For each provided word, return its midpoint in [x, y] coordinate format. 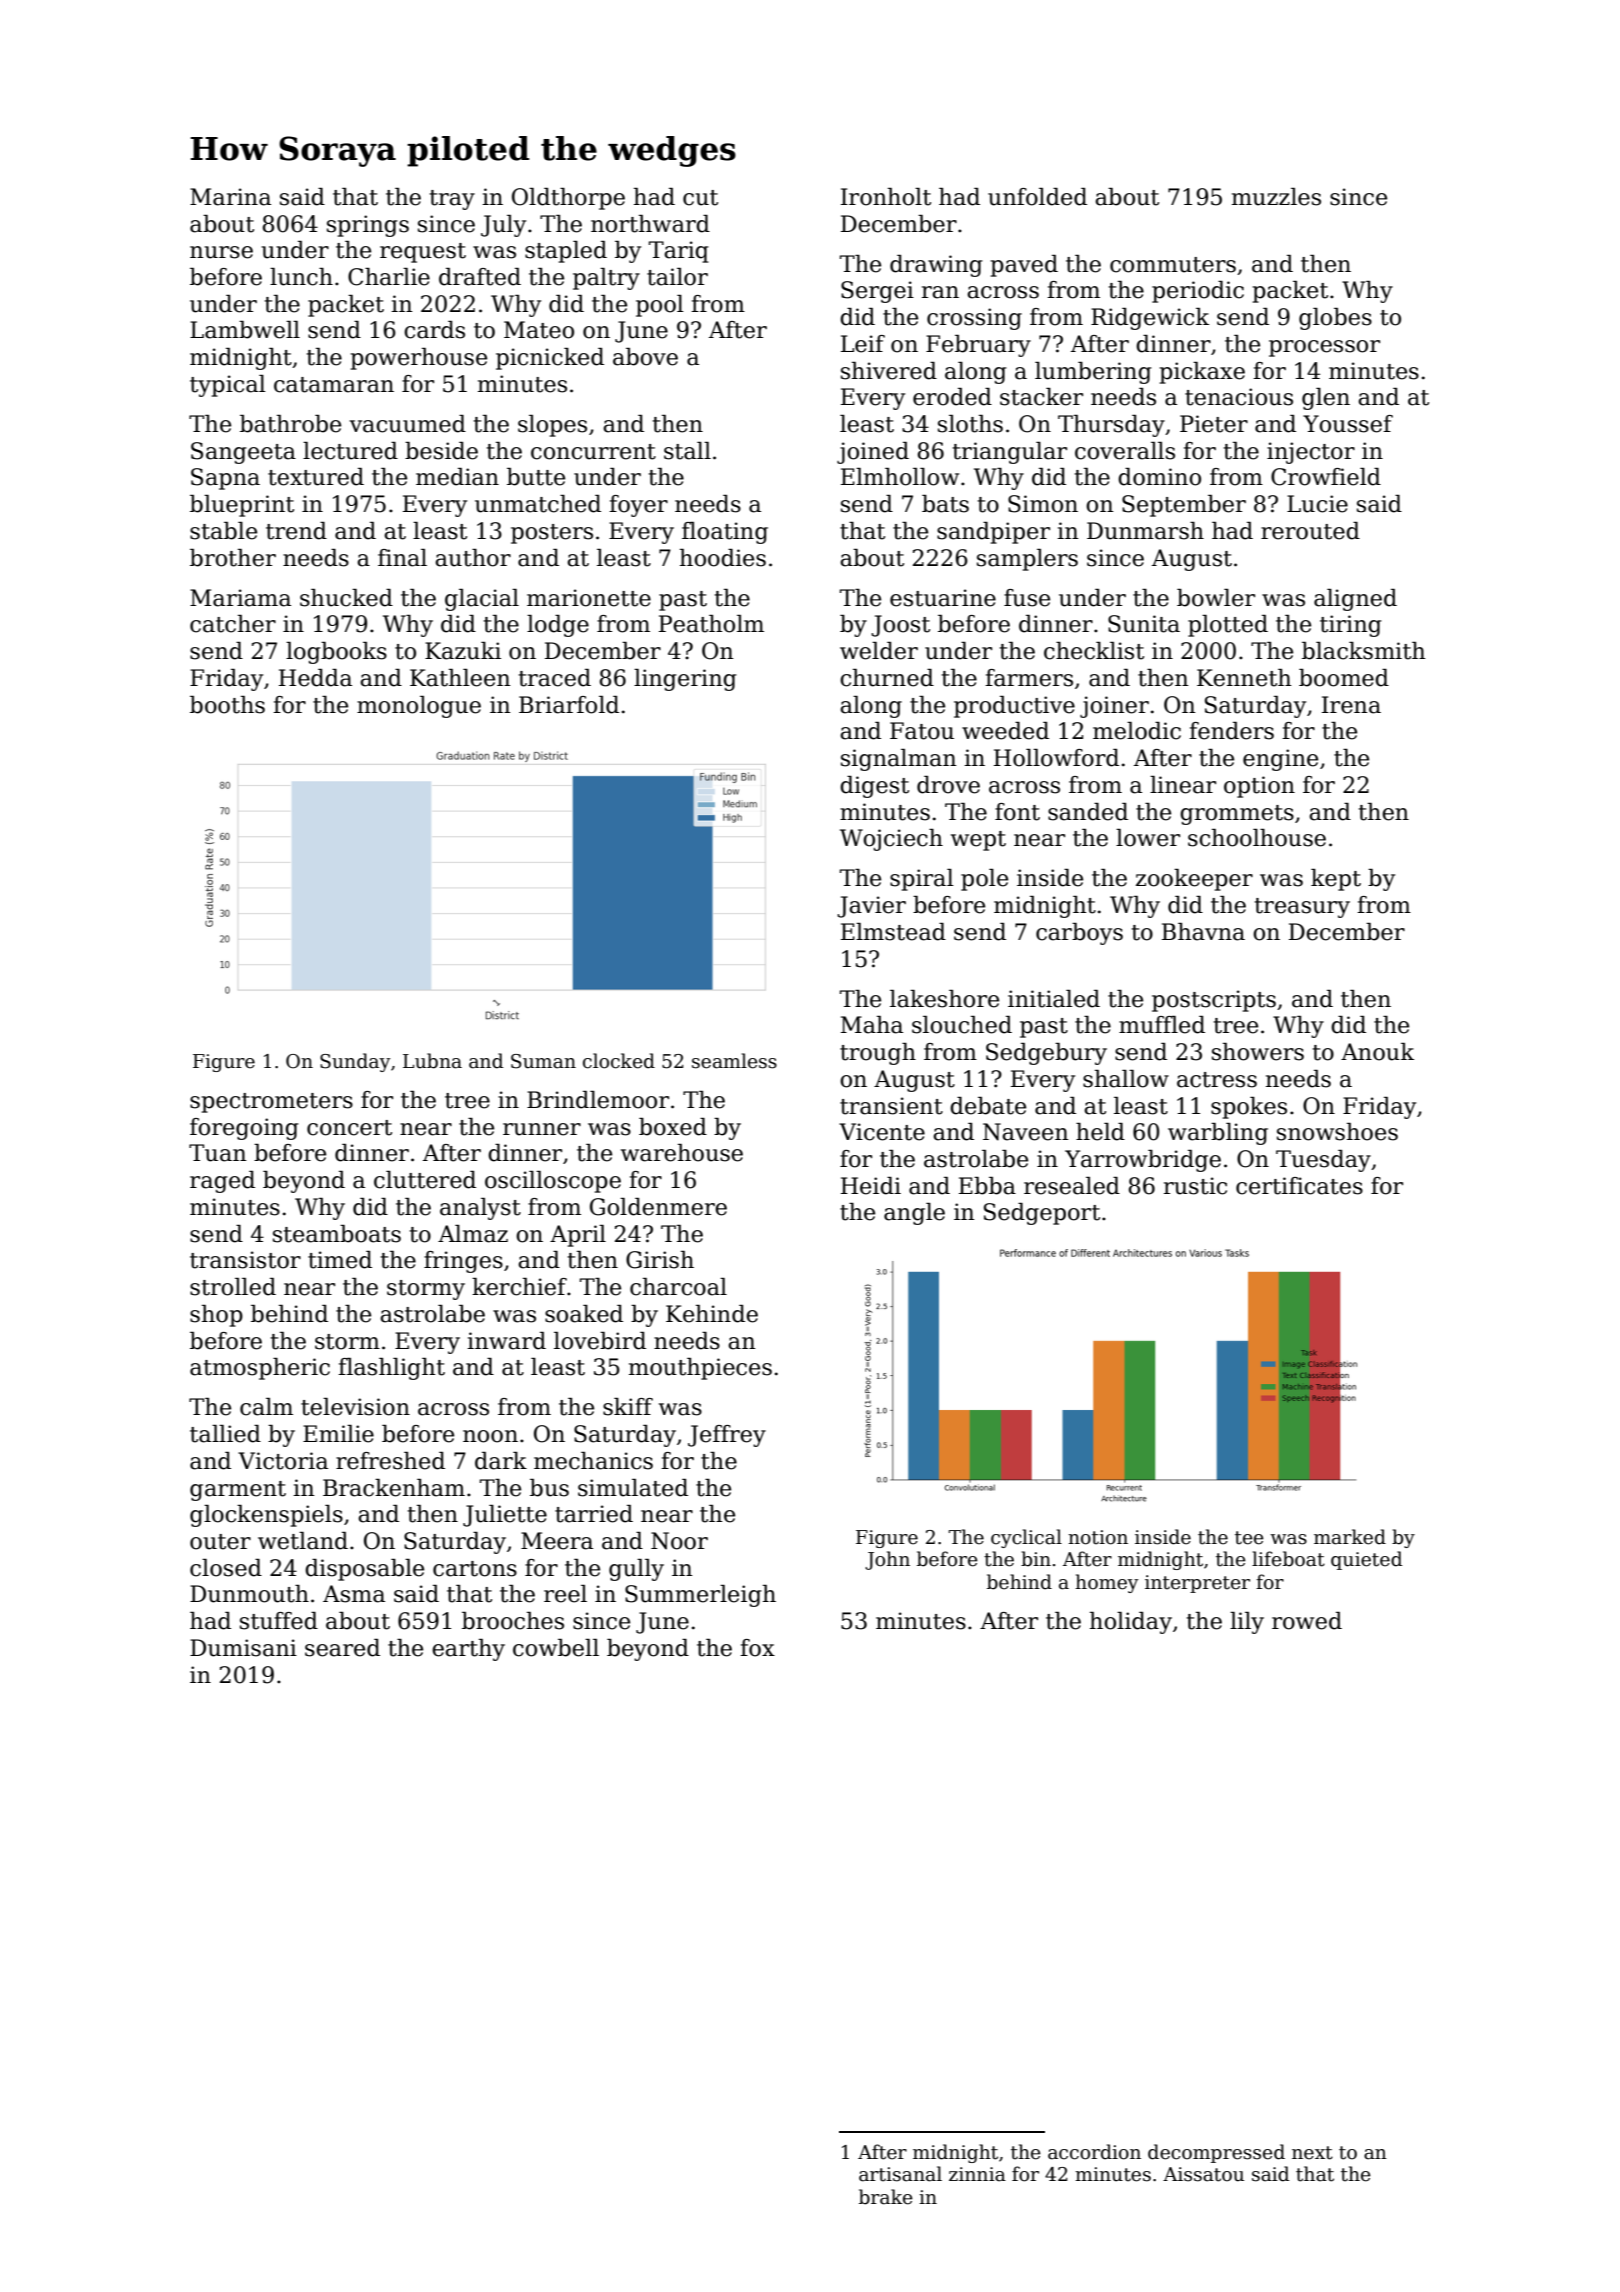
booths [227, 705]
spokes [1249, 1108]
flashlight [391, 1369]
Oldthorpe [568, 199]
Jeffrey [727, 1436]
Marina [230, 197]
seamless [734, 1061]
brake [886, 2197]
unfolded [1037, 197]
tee [1249, 1538]
